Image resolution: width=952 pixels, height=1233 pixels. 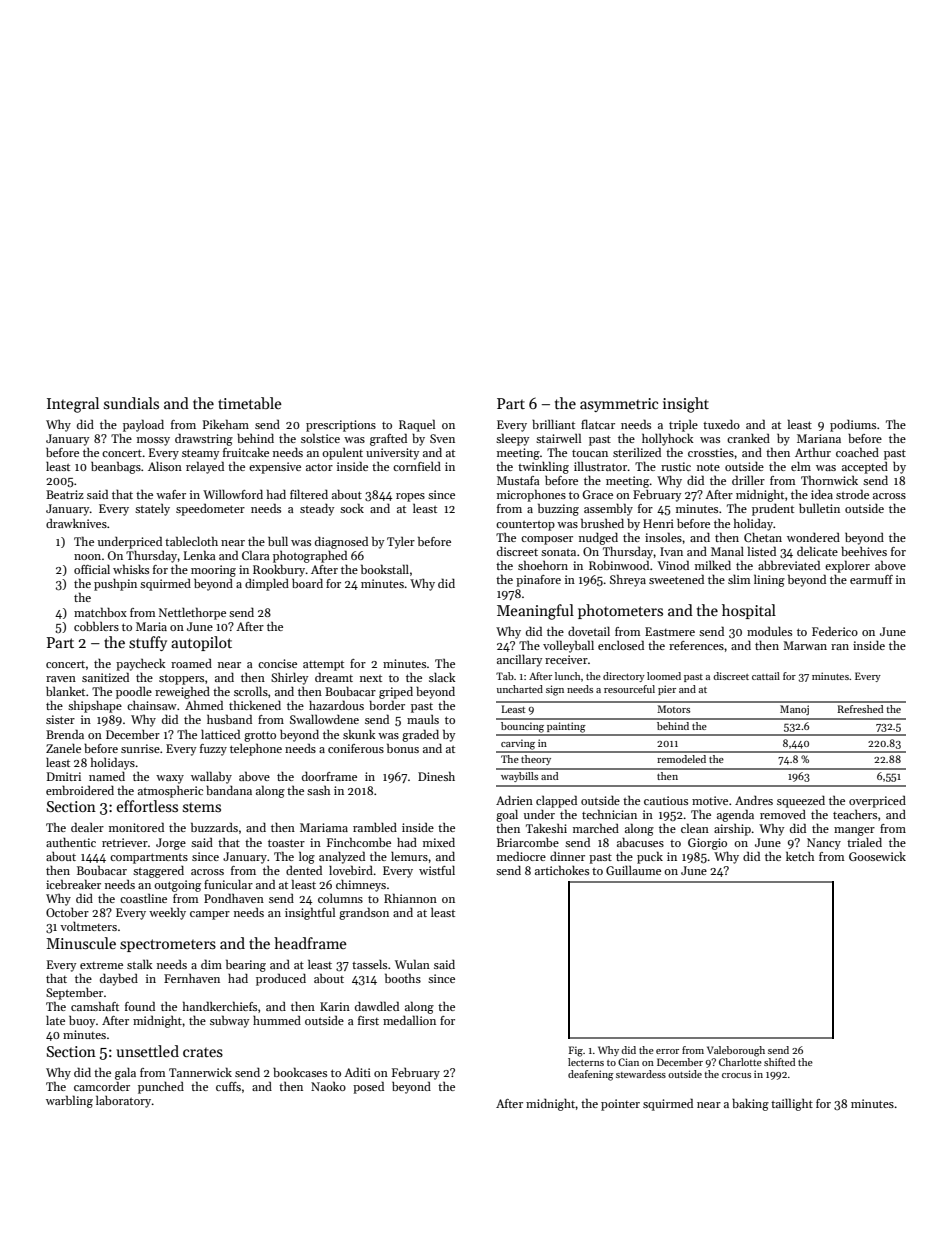 I want to click on posed, so click(x=368, y=1087).
